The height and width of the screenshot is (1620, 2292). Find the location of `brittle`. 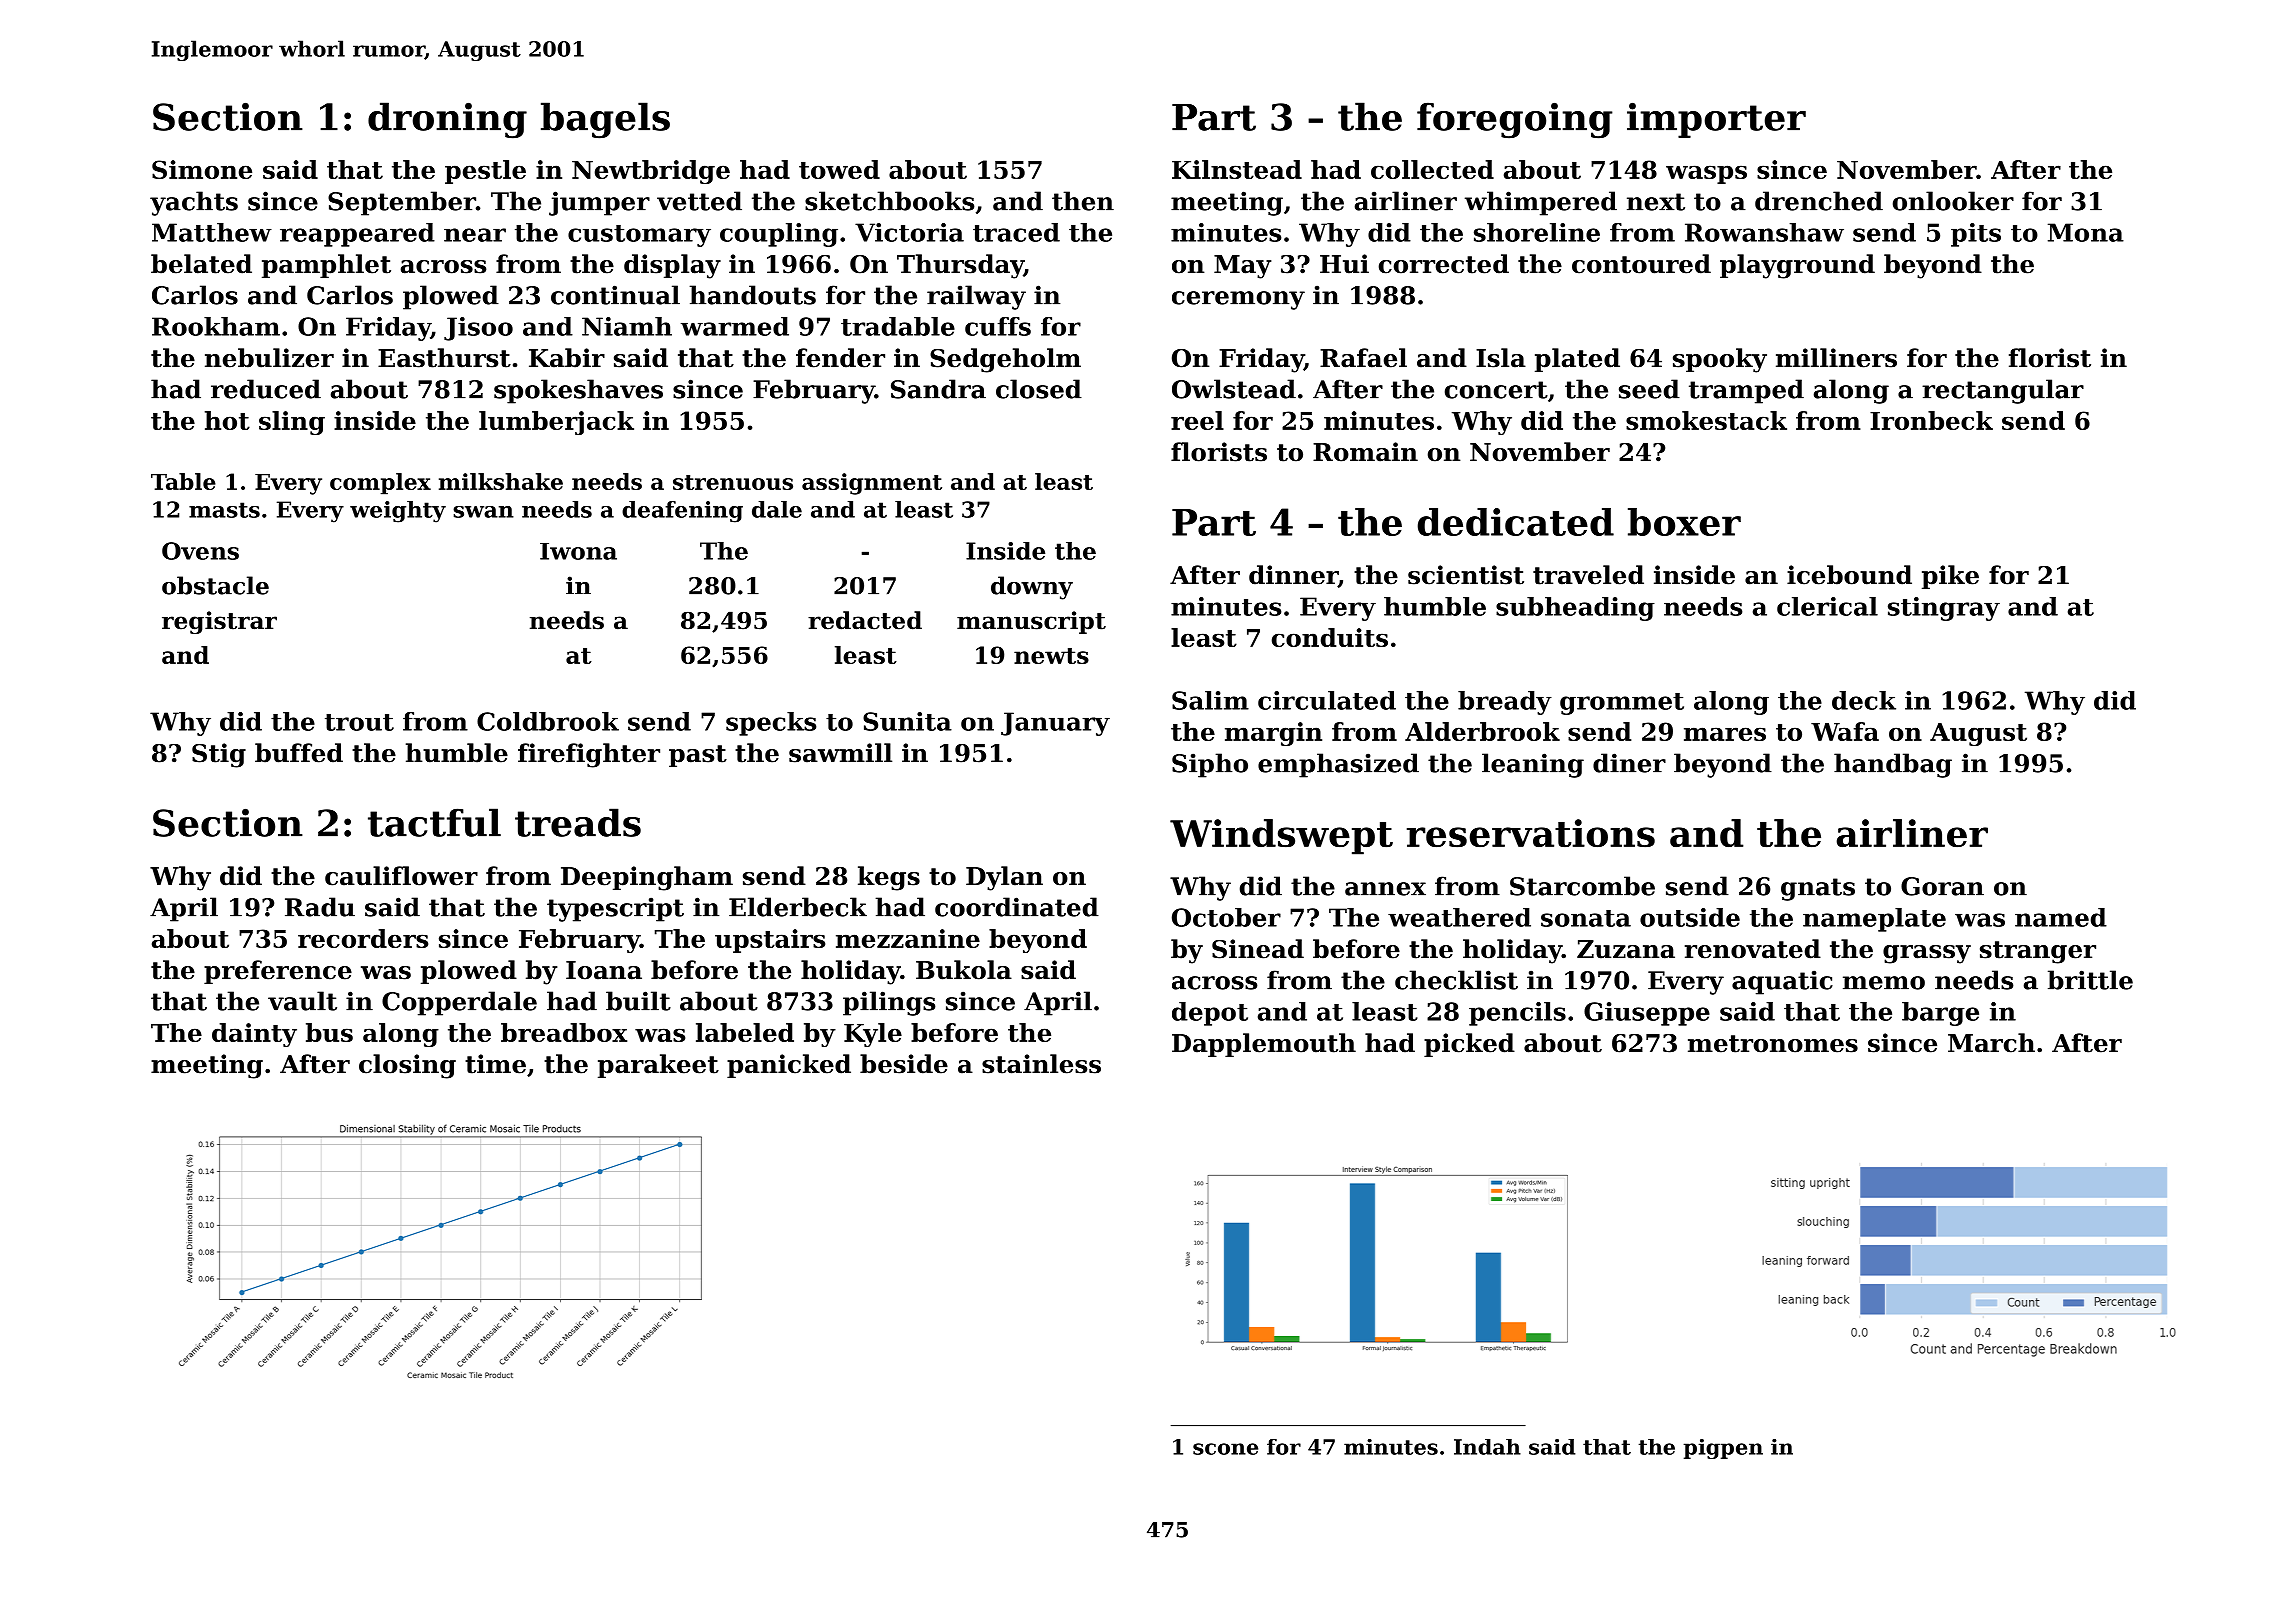

brittle is located at coordinates (2090, 980).
